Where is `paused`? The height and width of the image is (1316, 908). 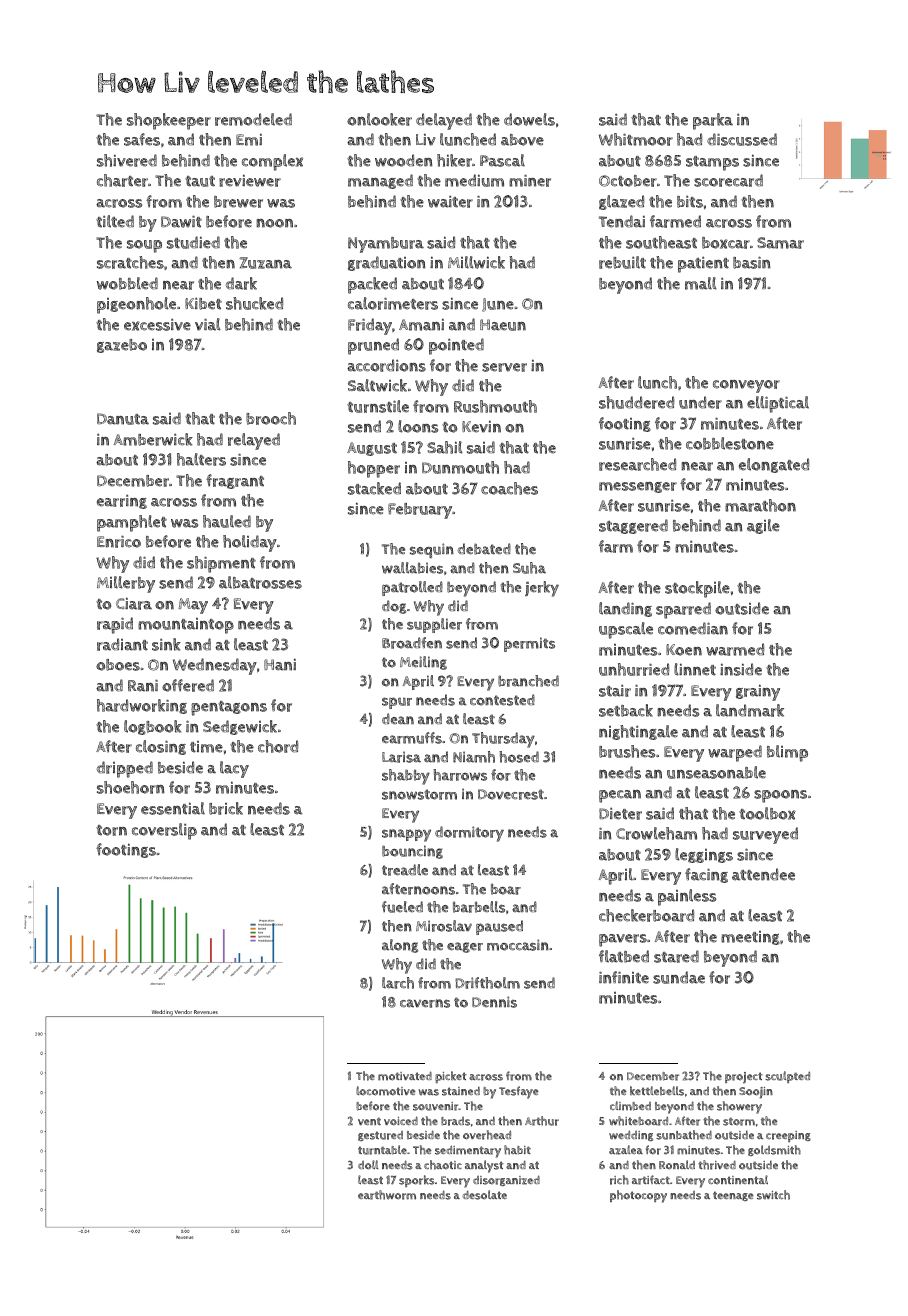 paused is located at coordinates (499, 927).
